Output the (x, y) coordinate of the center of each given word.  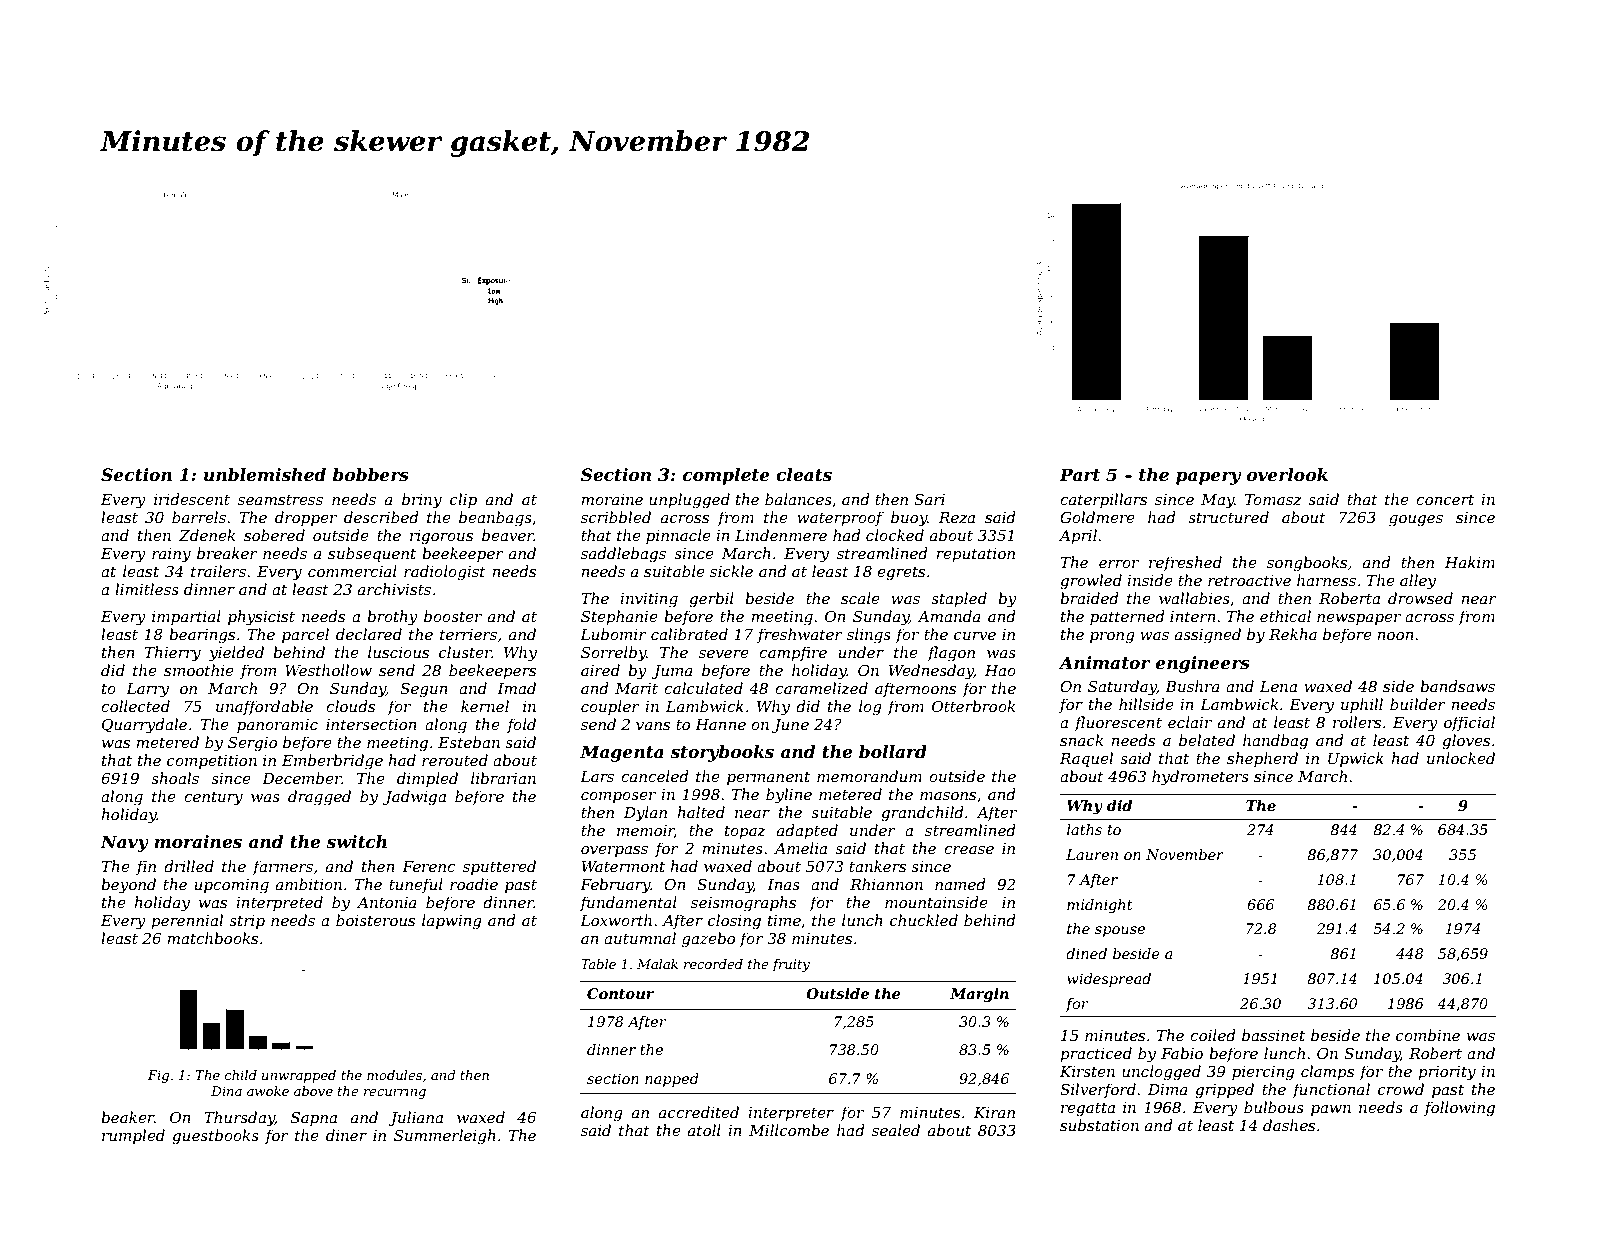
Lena (1278, 686)
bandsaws (1457, 686)
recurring (395, 1092)
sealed (896, 1130)
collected (135, 706)
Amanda (949, 616)
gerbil (711, 600)
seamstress (280, 500)
